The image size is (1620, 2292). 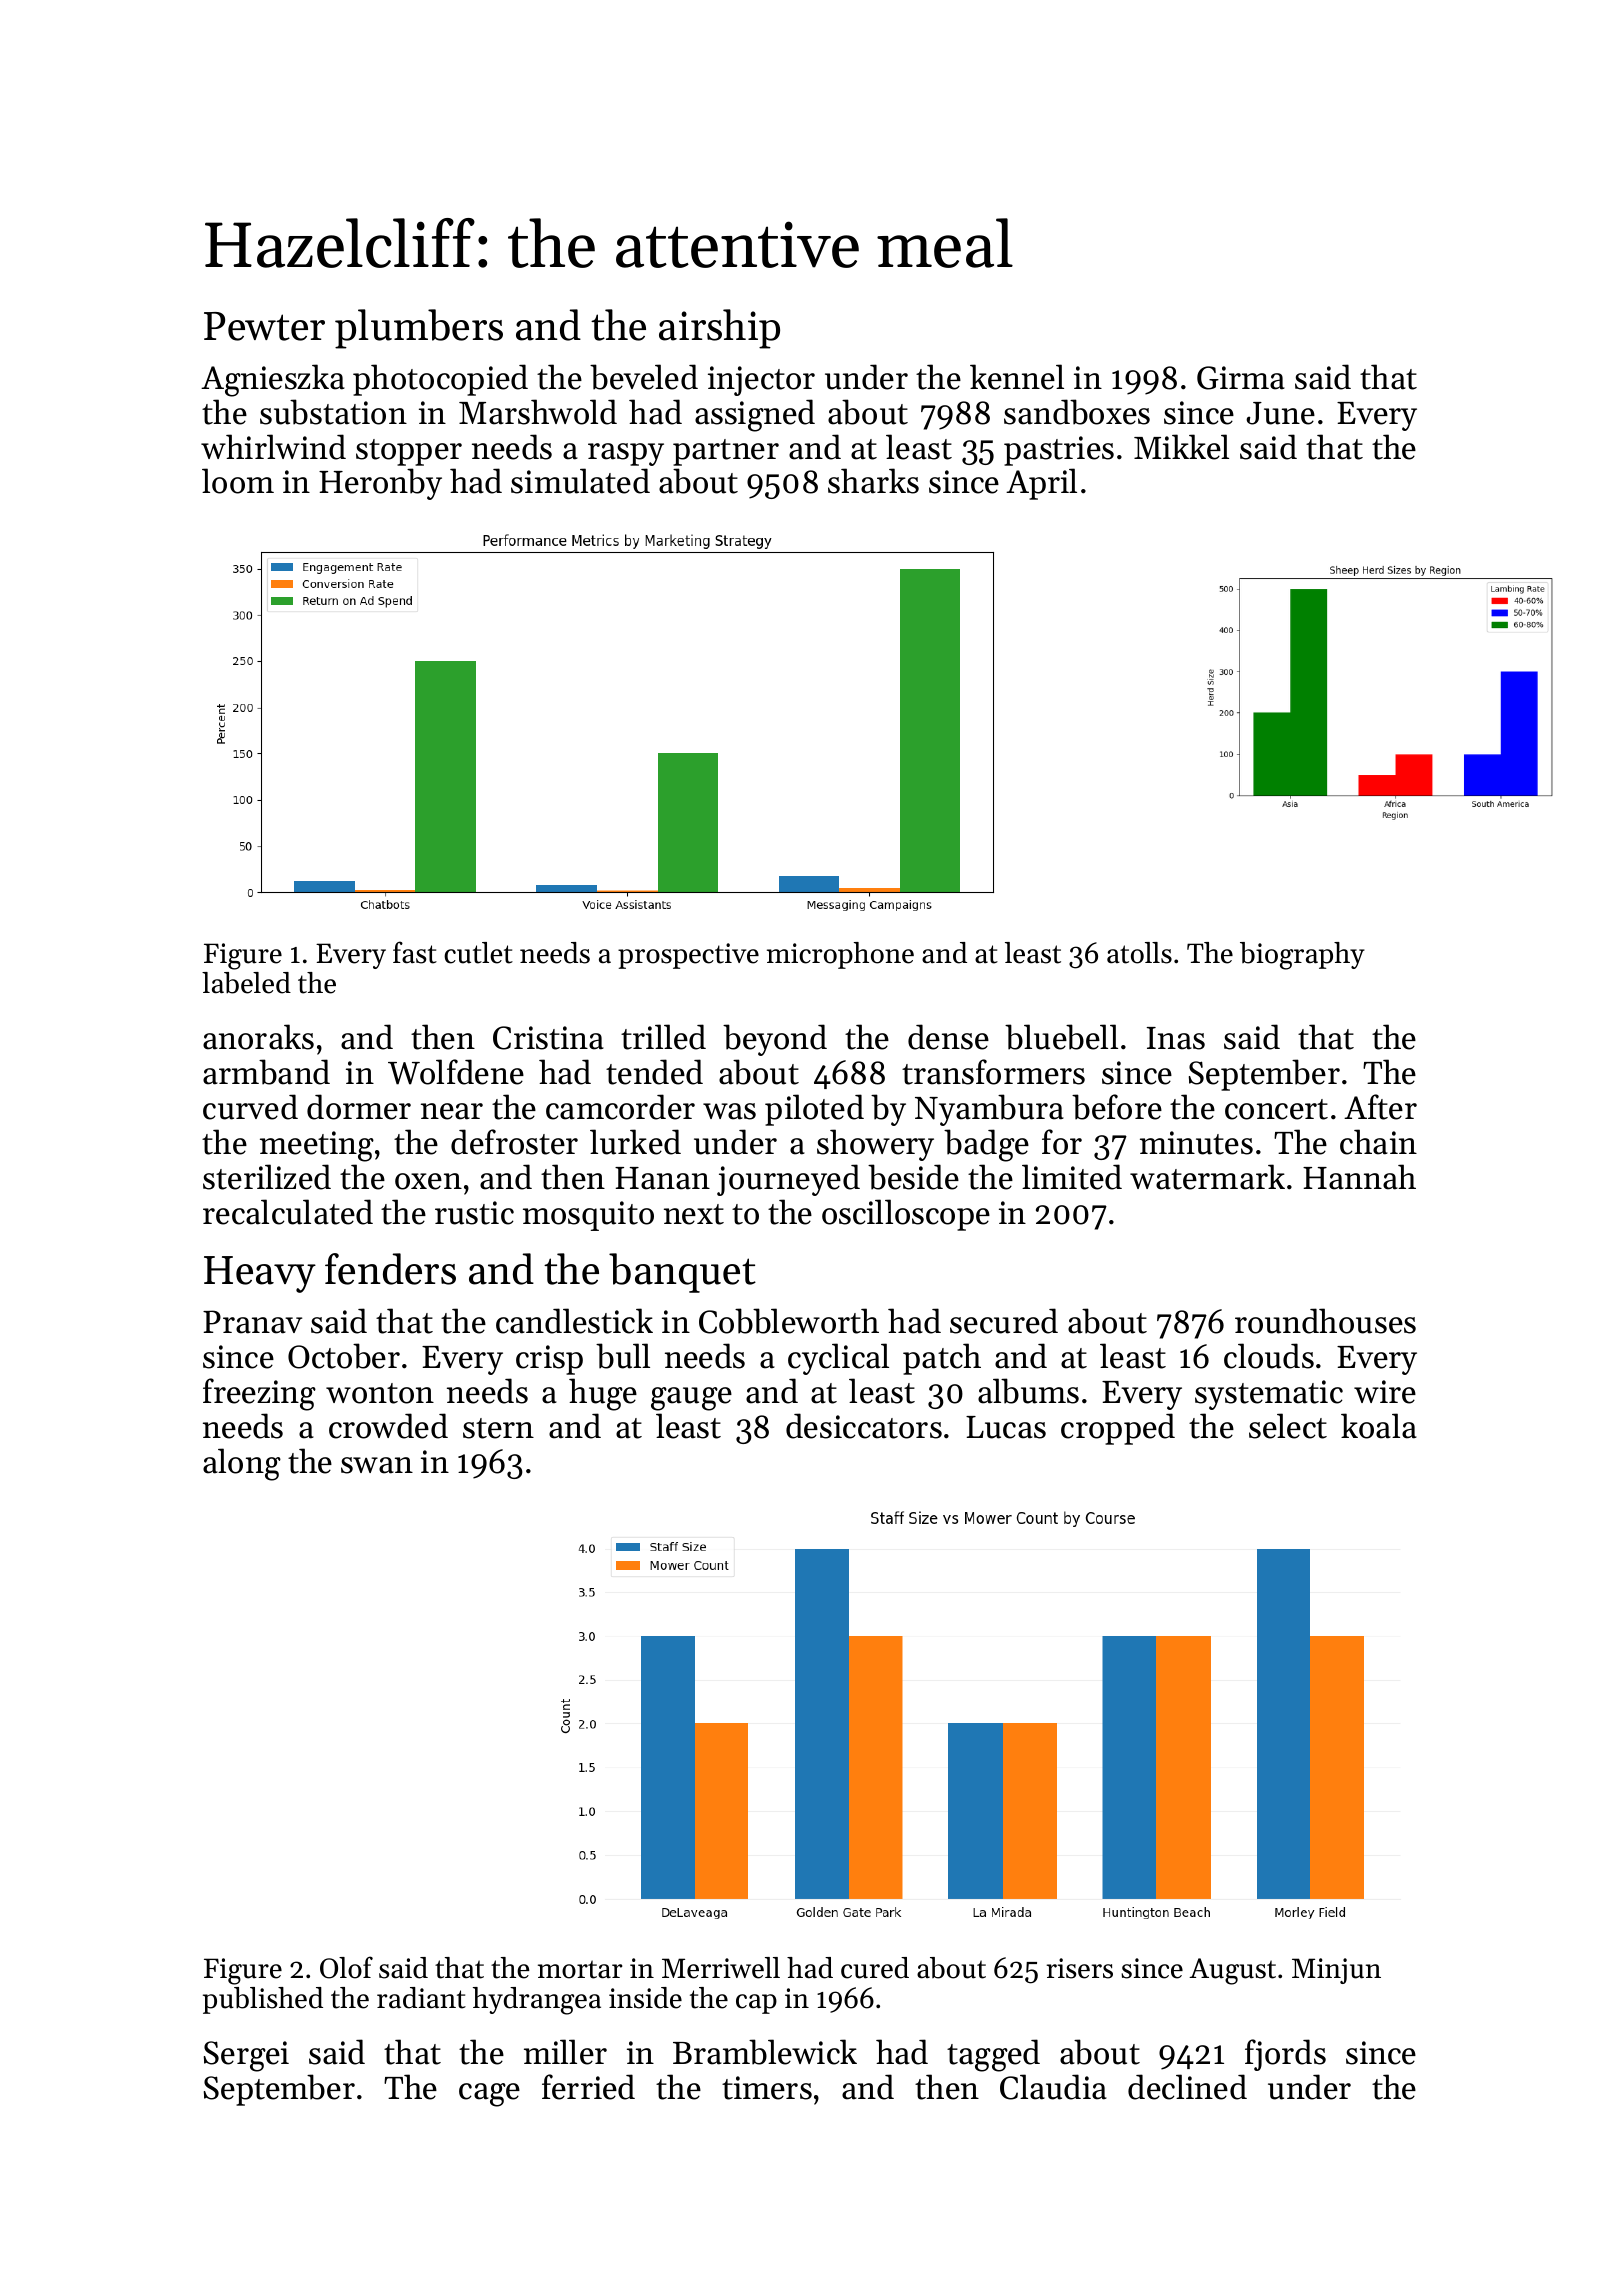 What do you see at coordinates (694, 1214) in the screenshot?
I see `next` at bounding box center [694, 1214].
